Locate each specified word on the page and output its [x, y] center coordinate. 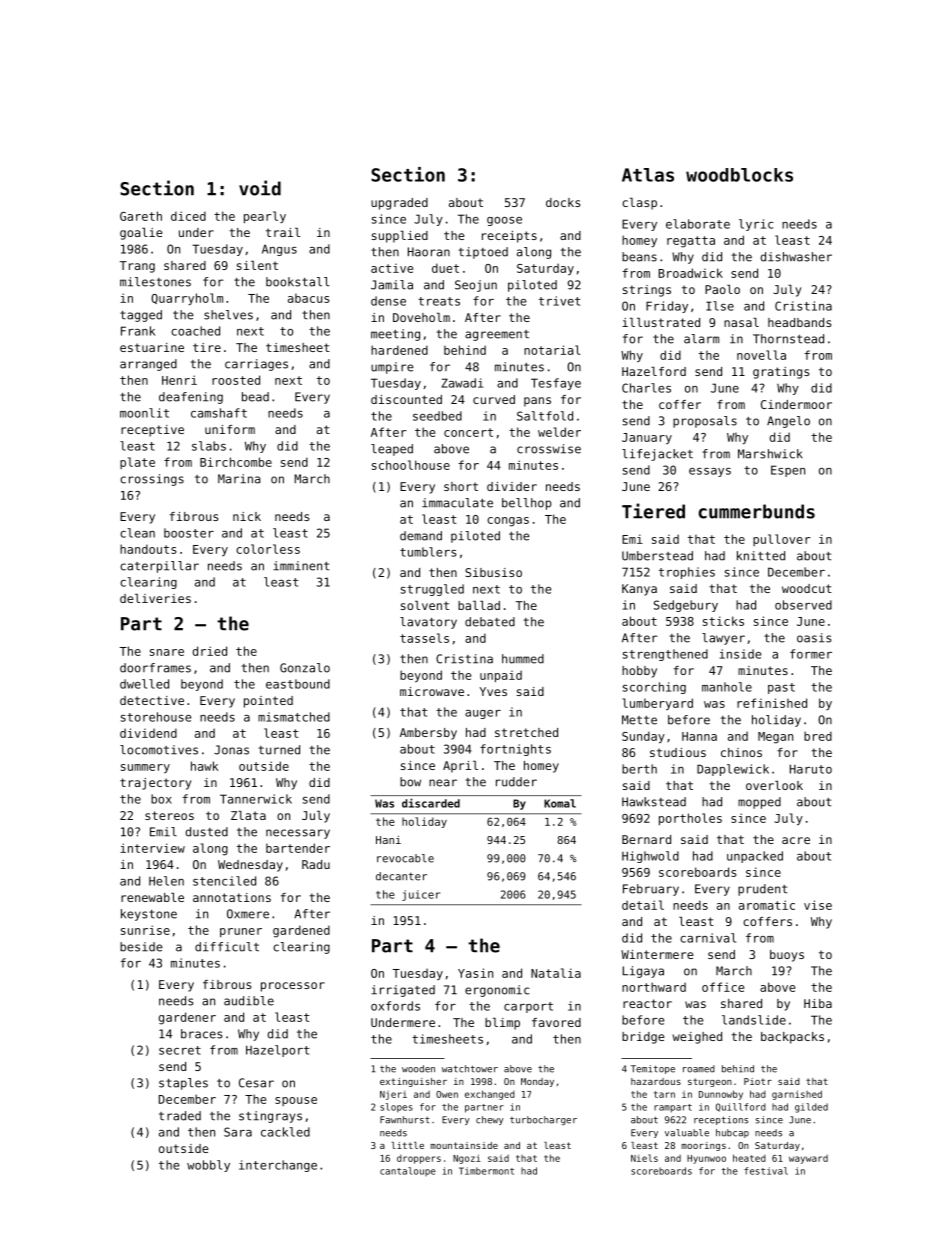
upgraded [399, 204]
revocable [405, 858]
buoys [787, 956]
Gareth [141, 216]
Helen [166, 881]
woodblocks [739, 175]
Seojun [476, 286]
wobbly [208, 1166]
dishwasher [796, 257]
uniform [230, 429]
